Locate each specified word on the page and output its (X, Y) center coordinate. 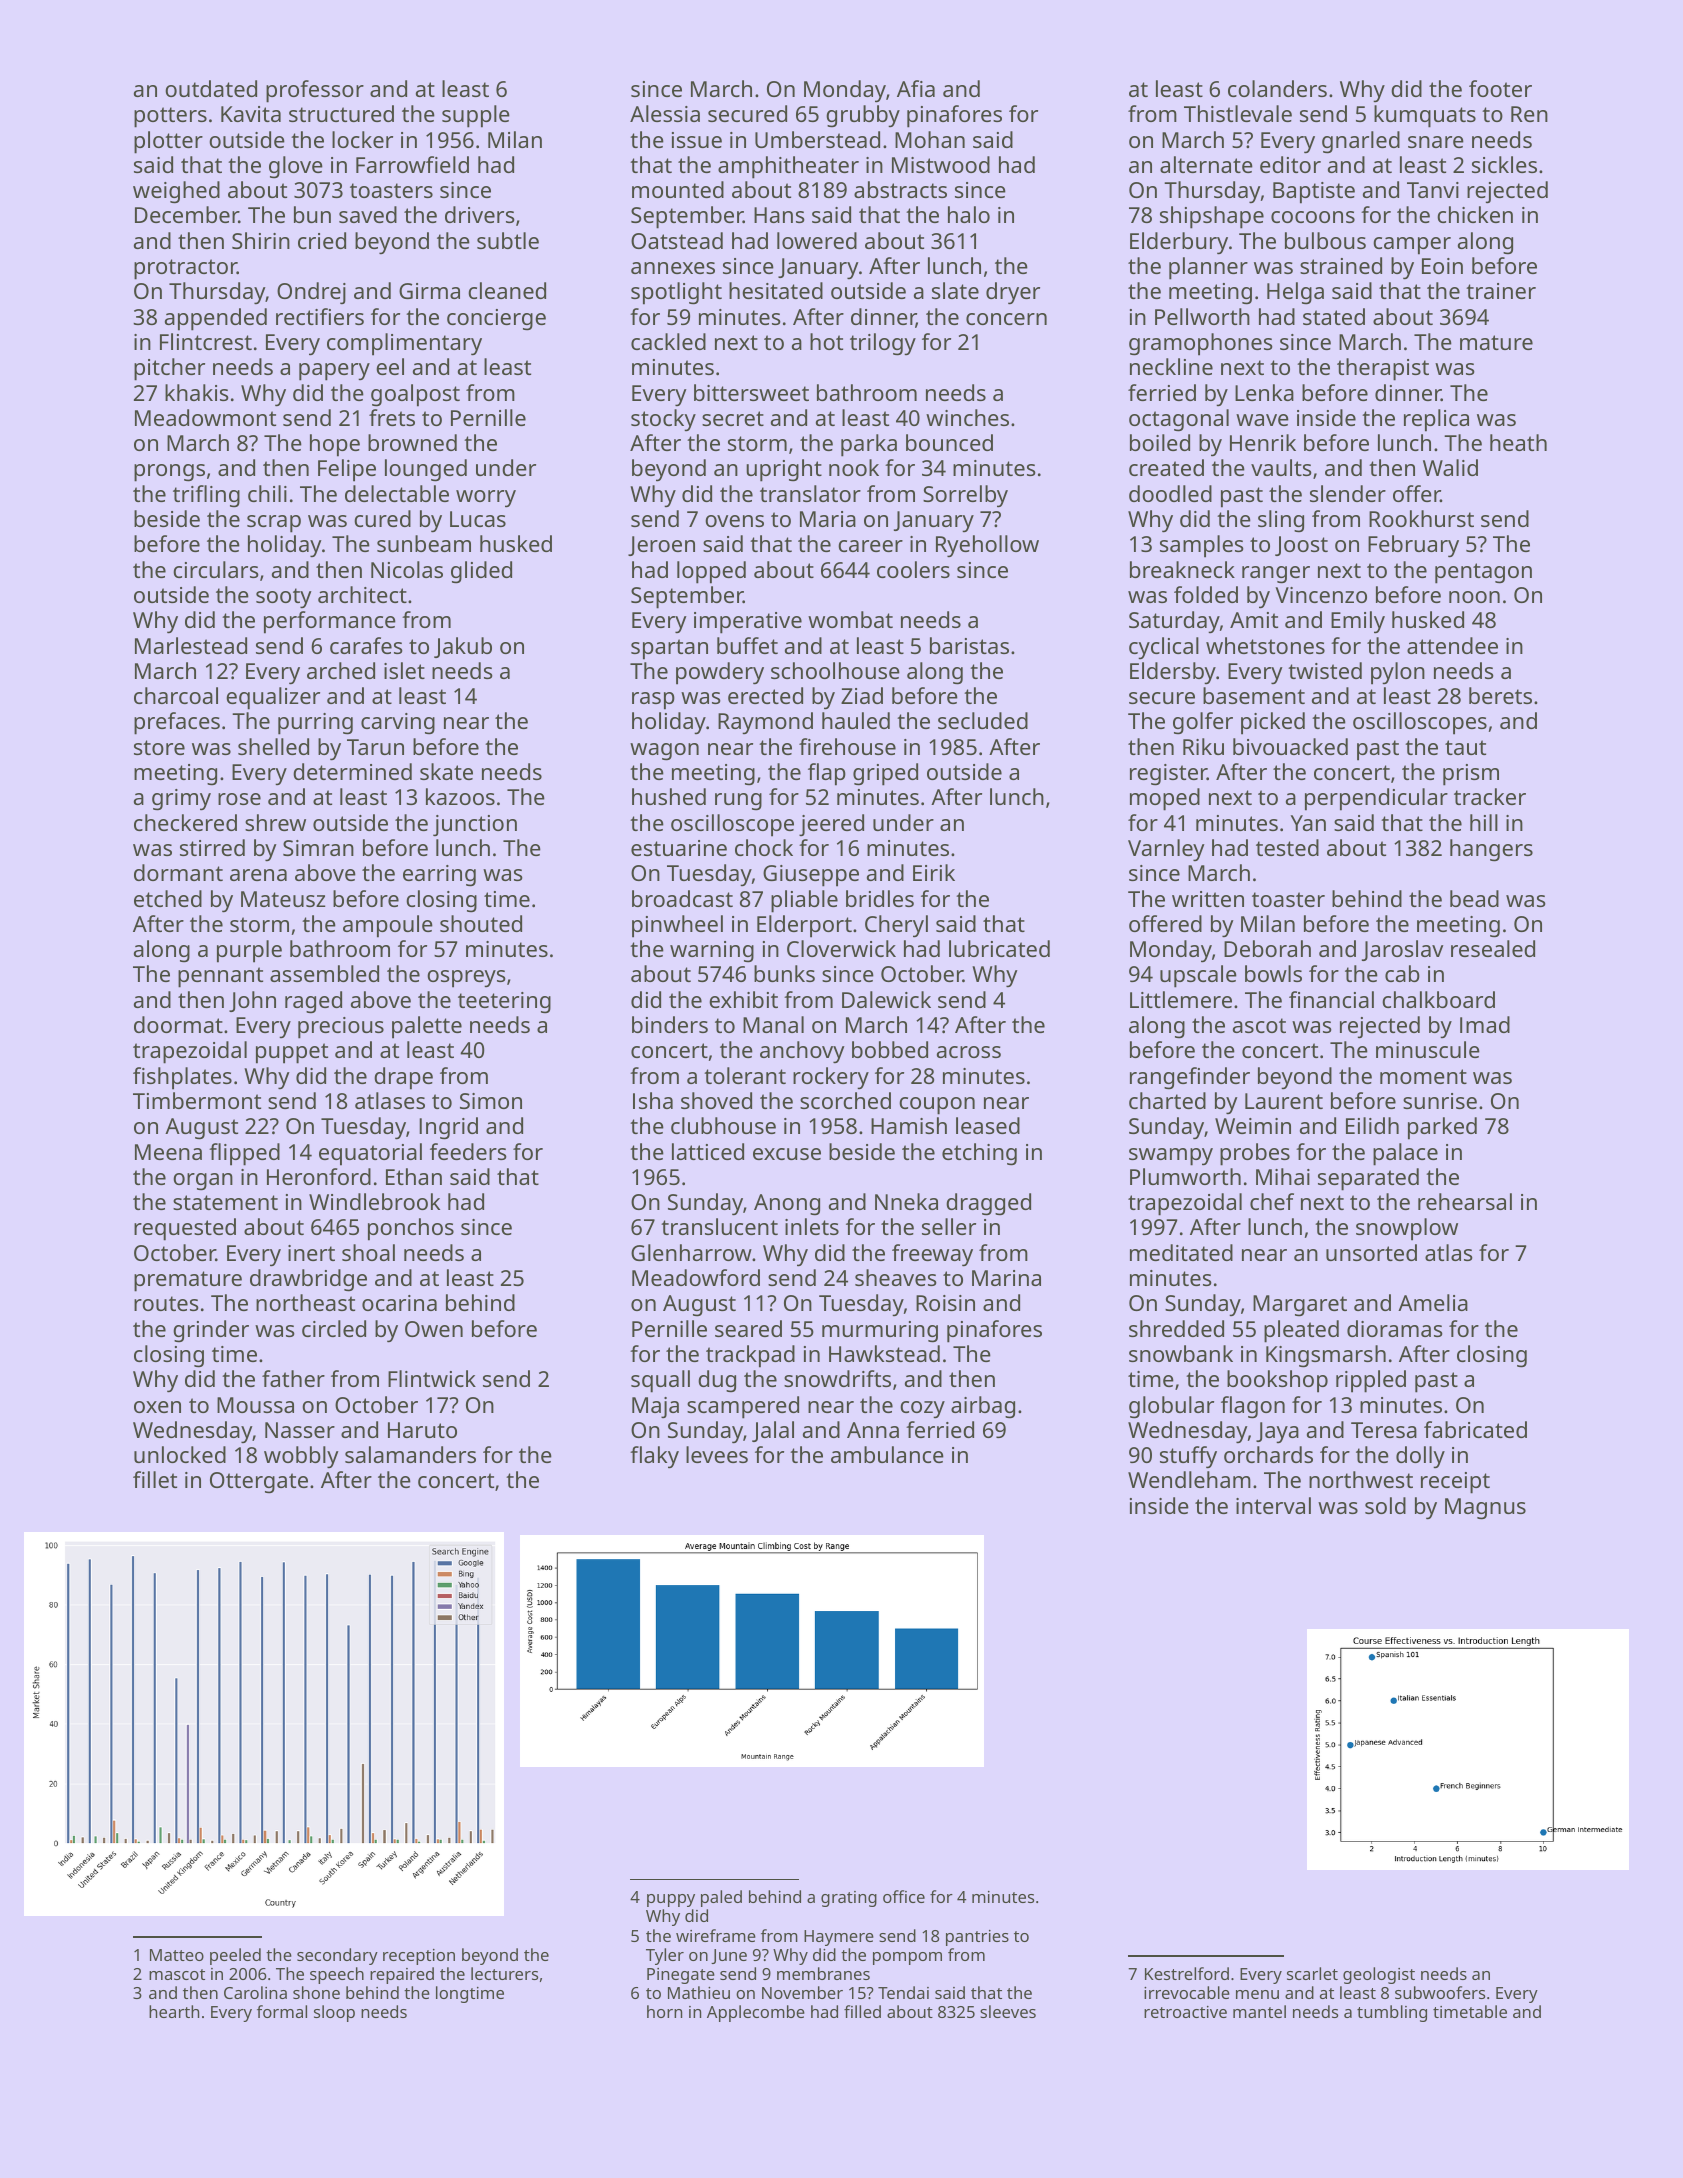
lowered (817, 240)
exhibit (743, 999)
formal (282, 2011)
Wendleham (1189, 1479)
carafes (366, 645)
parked (1442, 1128)
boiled (1160, 442)
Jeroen (661, 546)
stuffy (1188, 1457)
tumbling (1392, 2013)
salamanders (410, 1454)
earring (439, 876)
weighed (176, 192)
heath (1518, 442)
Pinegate (681, 1976)
